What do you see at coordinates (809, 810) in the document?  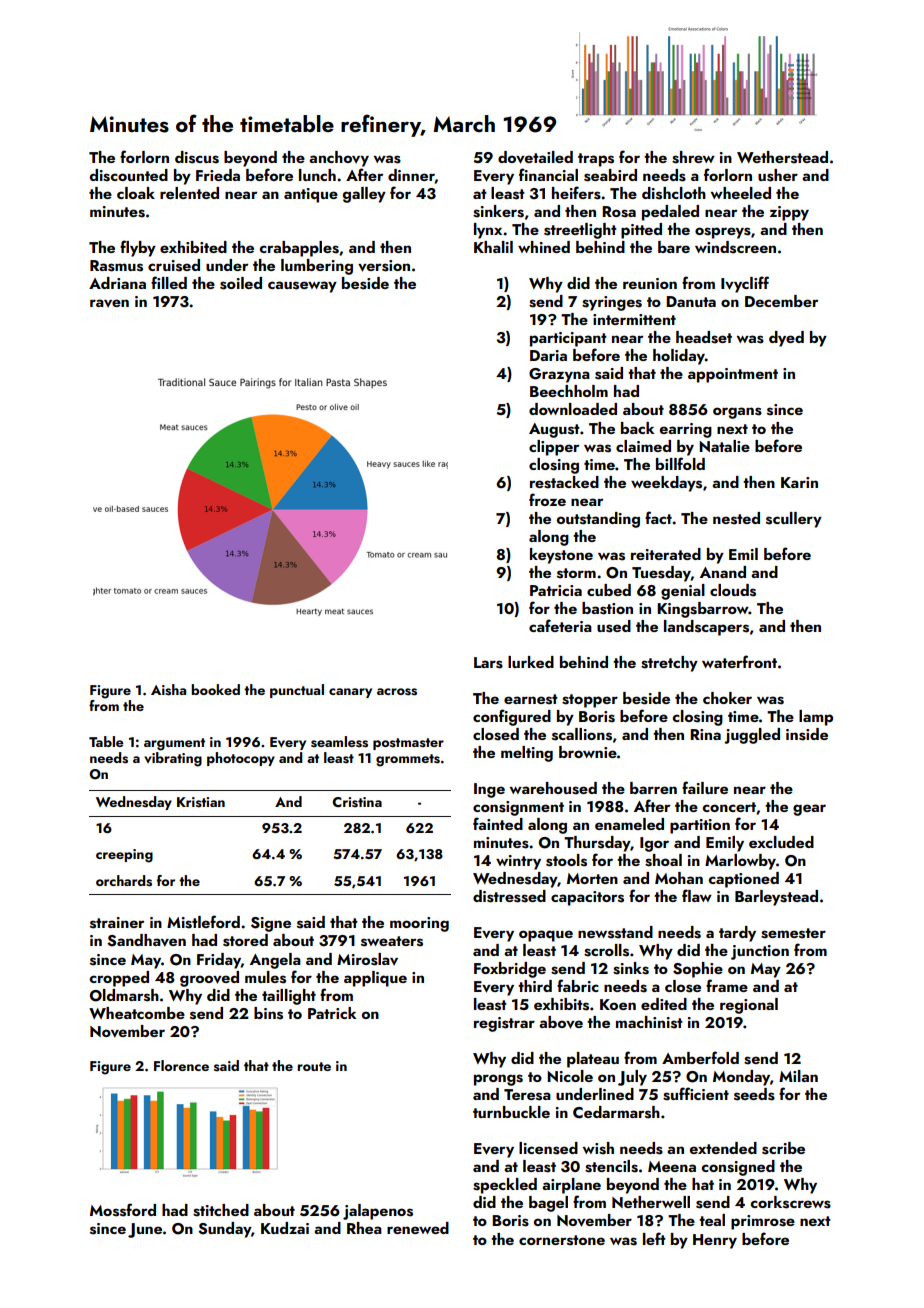 I see `gear` at bounding box center [809, 810].
